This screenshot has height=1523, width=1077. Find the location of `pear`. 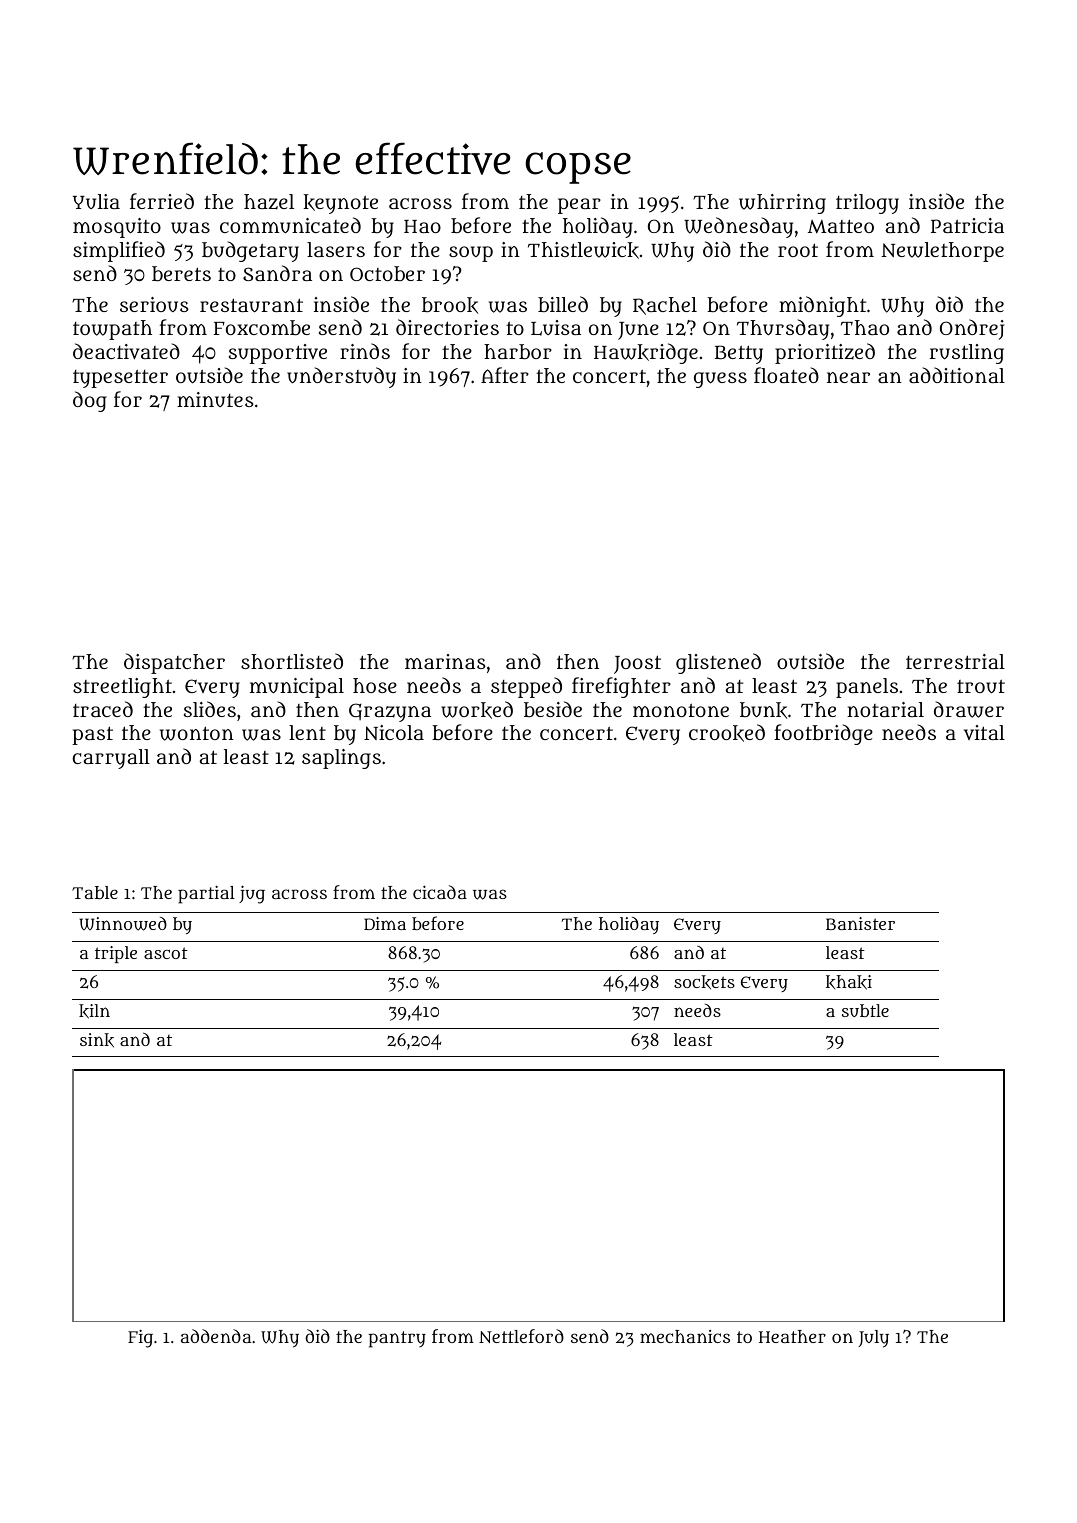

pear is located at coordinates (579, 206).
